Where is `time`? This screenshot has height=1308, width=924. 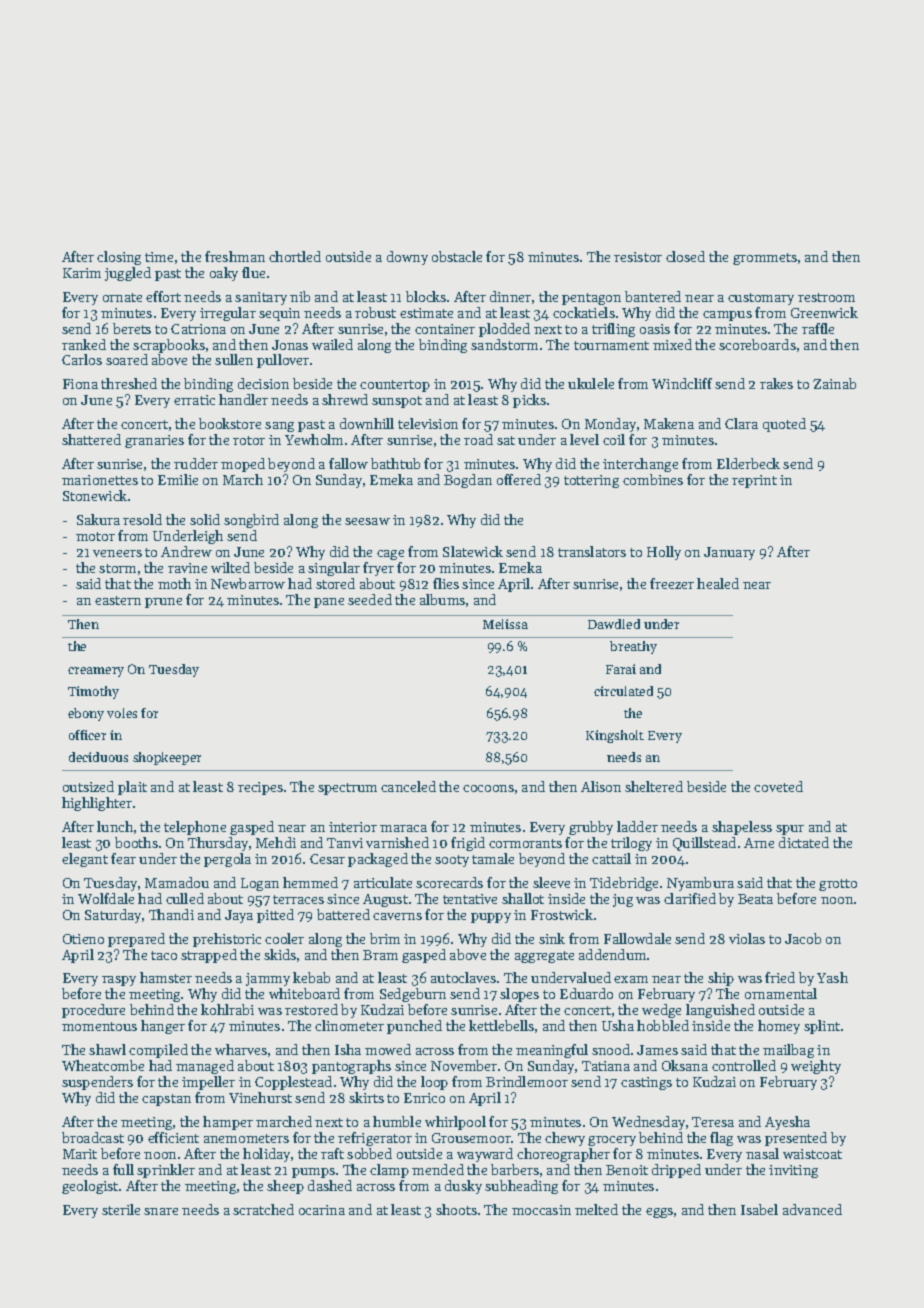 time is located at coordinates (159, 257).
